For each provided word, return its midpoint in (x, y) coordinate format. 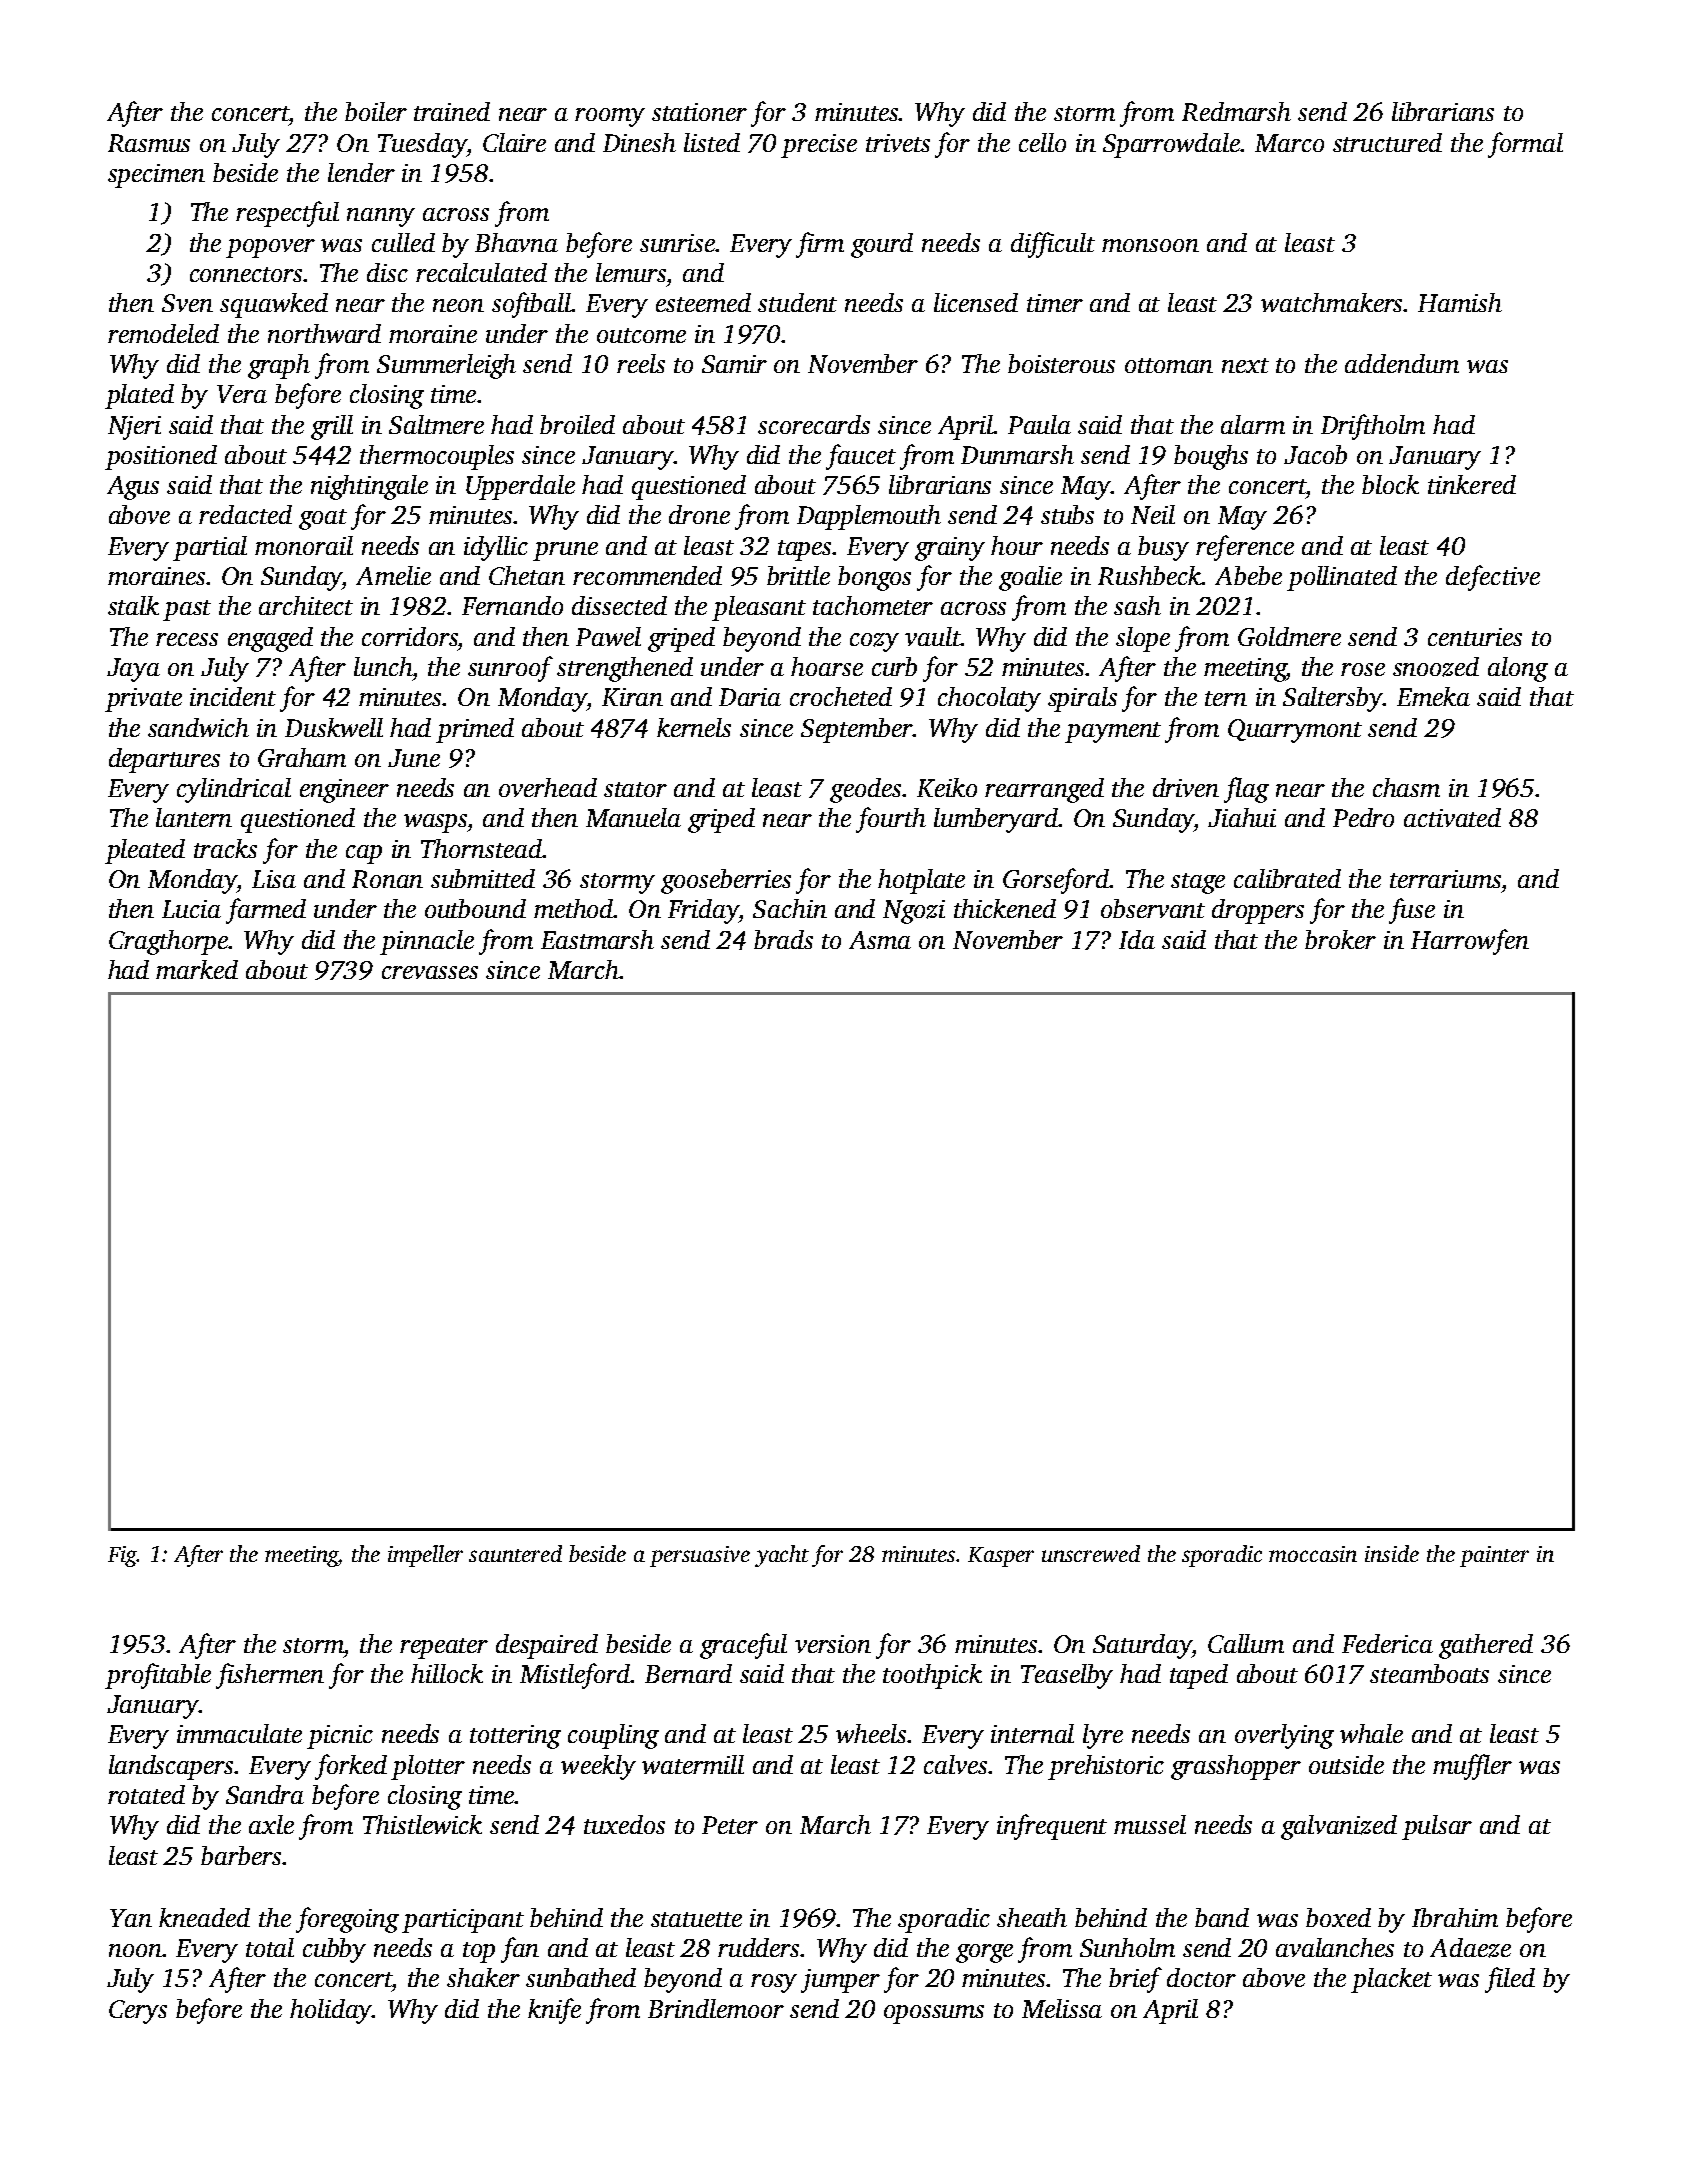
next (1245, 365)
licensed (976, 302)
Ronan (387, 879)
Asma (880, 940)
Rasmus (149, 143)
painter (1494, 1556)
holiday (331, 2011)
